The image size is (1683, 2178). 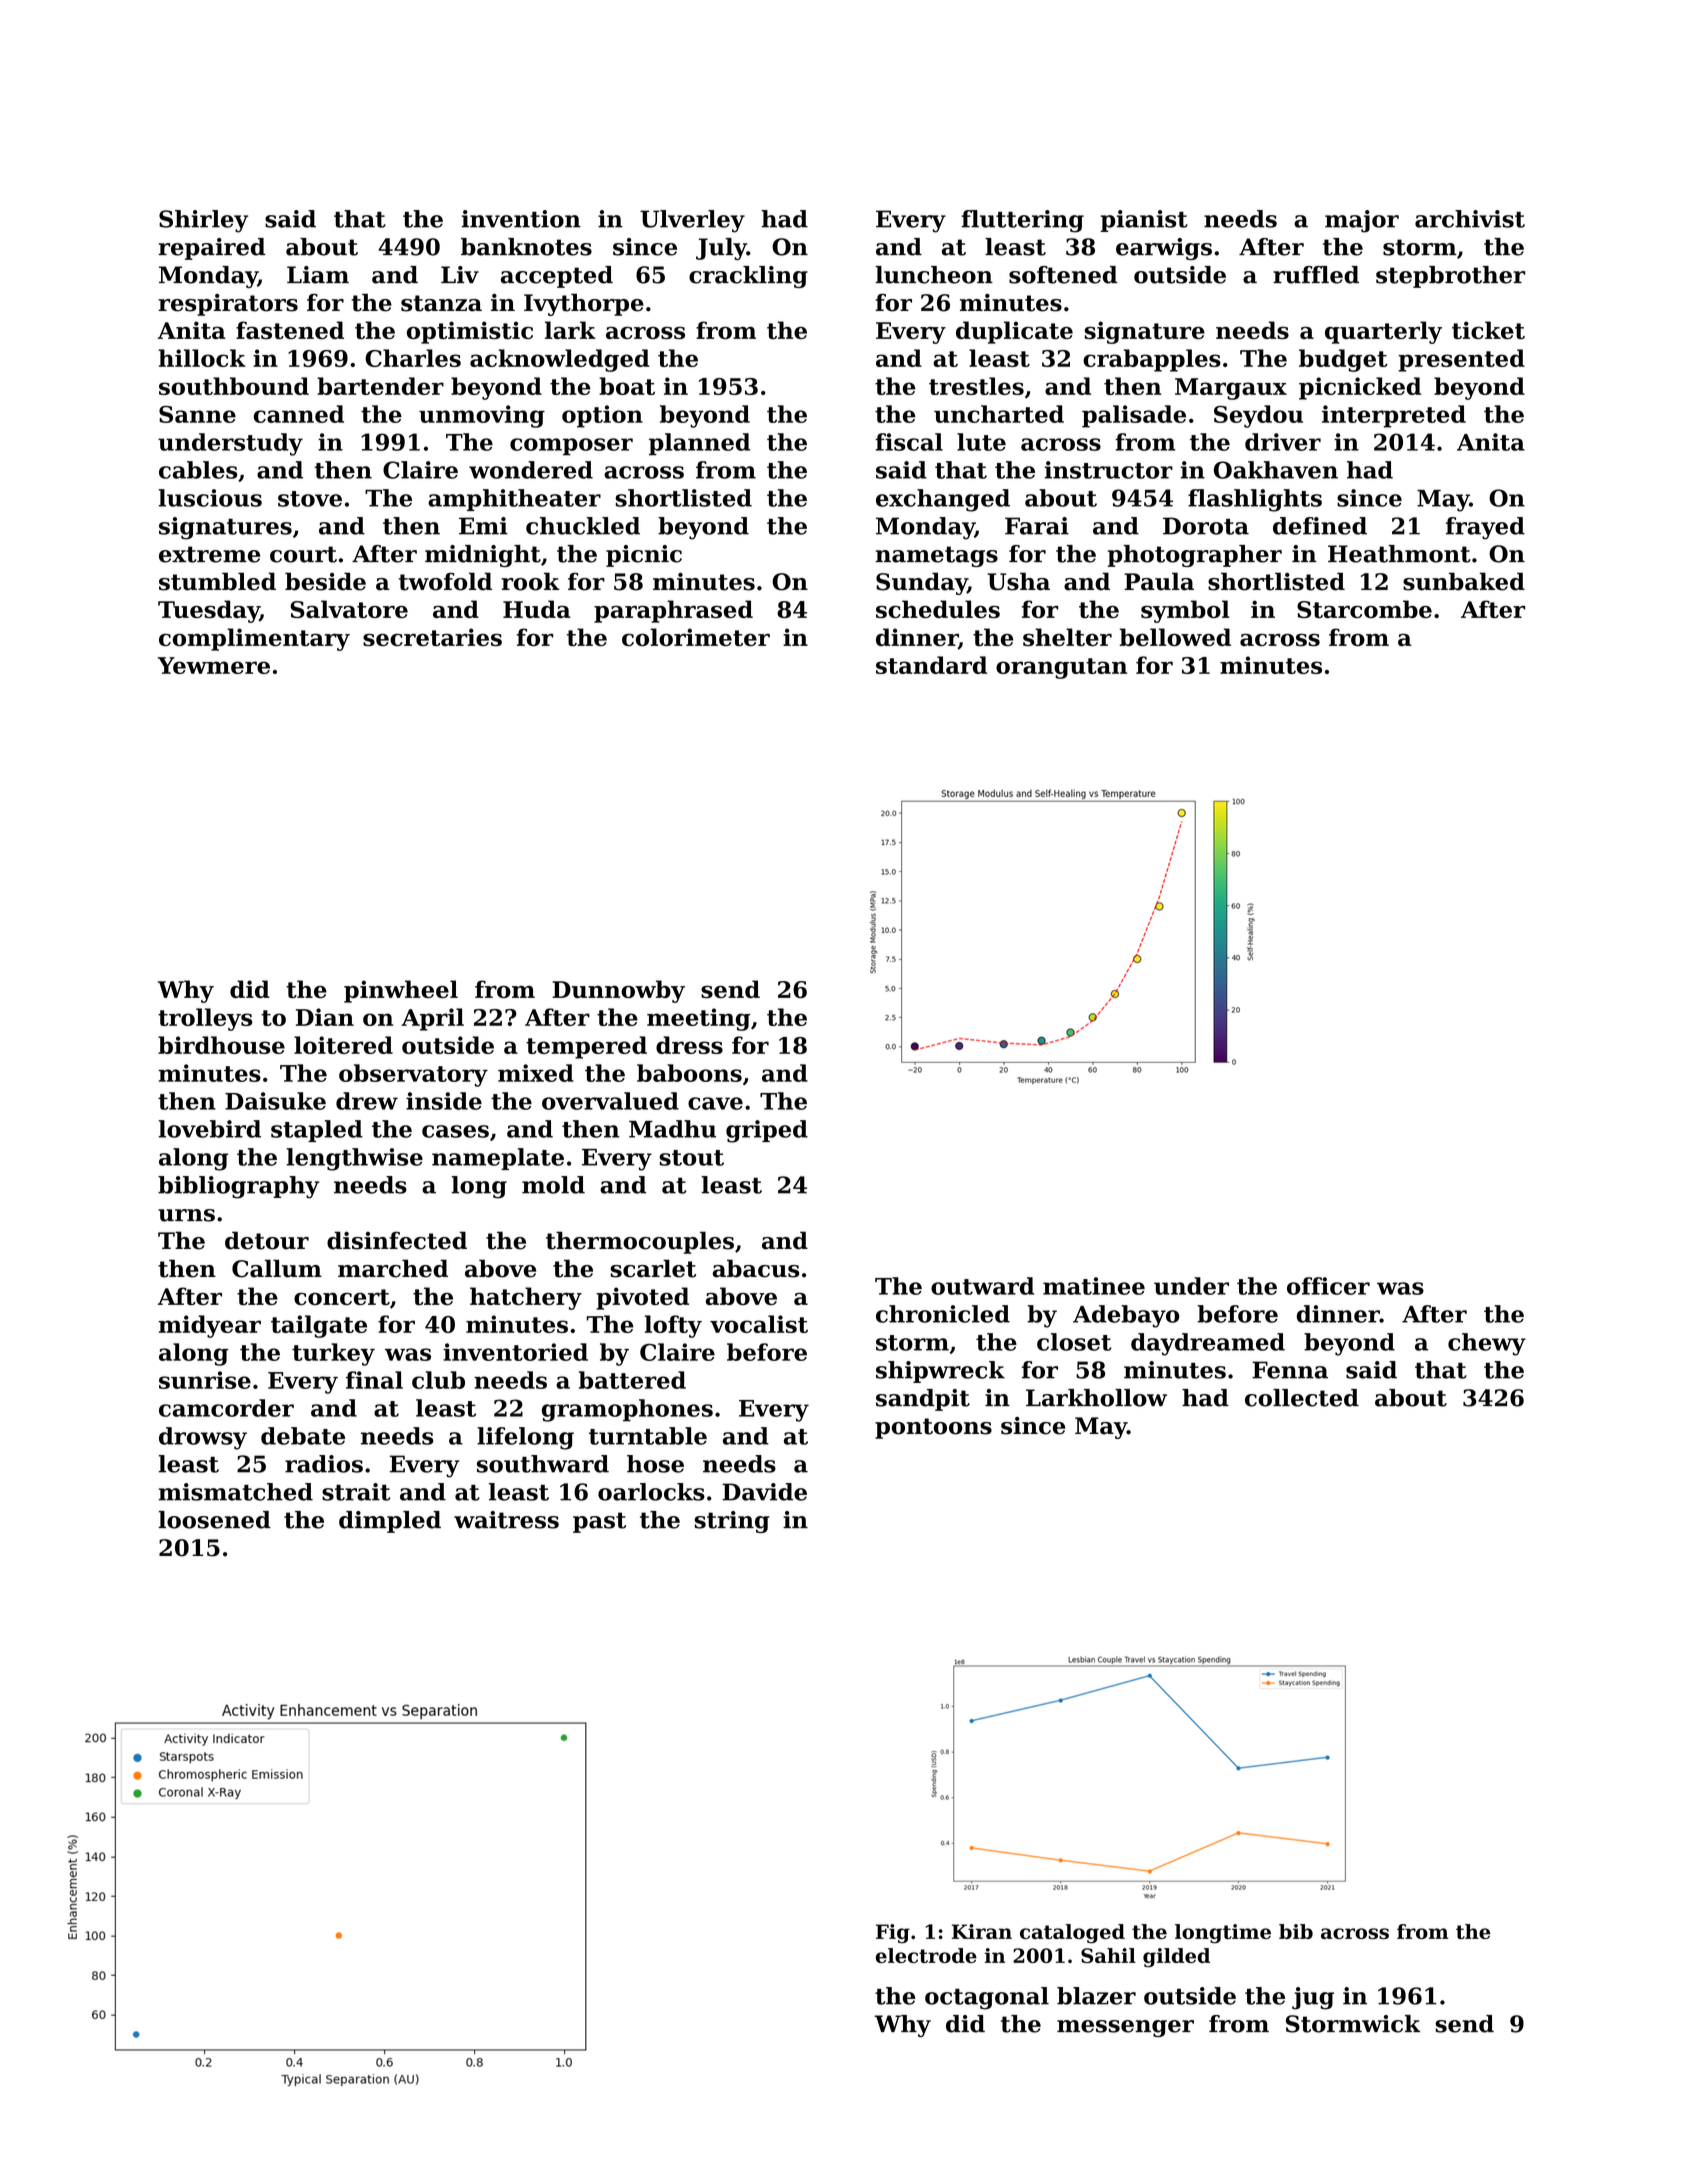 I want to click on officer, so click(x=1328, y=1286).
